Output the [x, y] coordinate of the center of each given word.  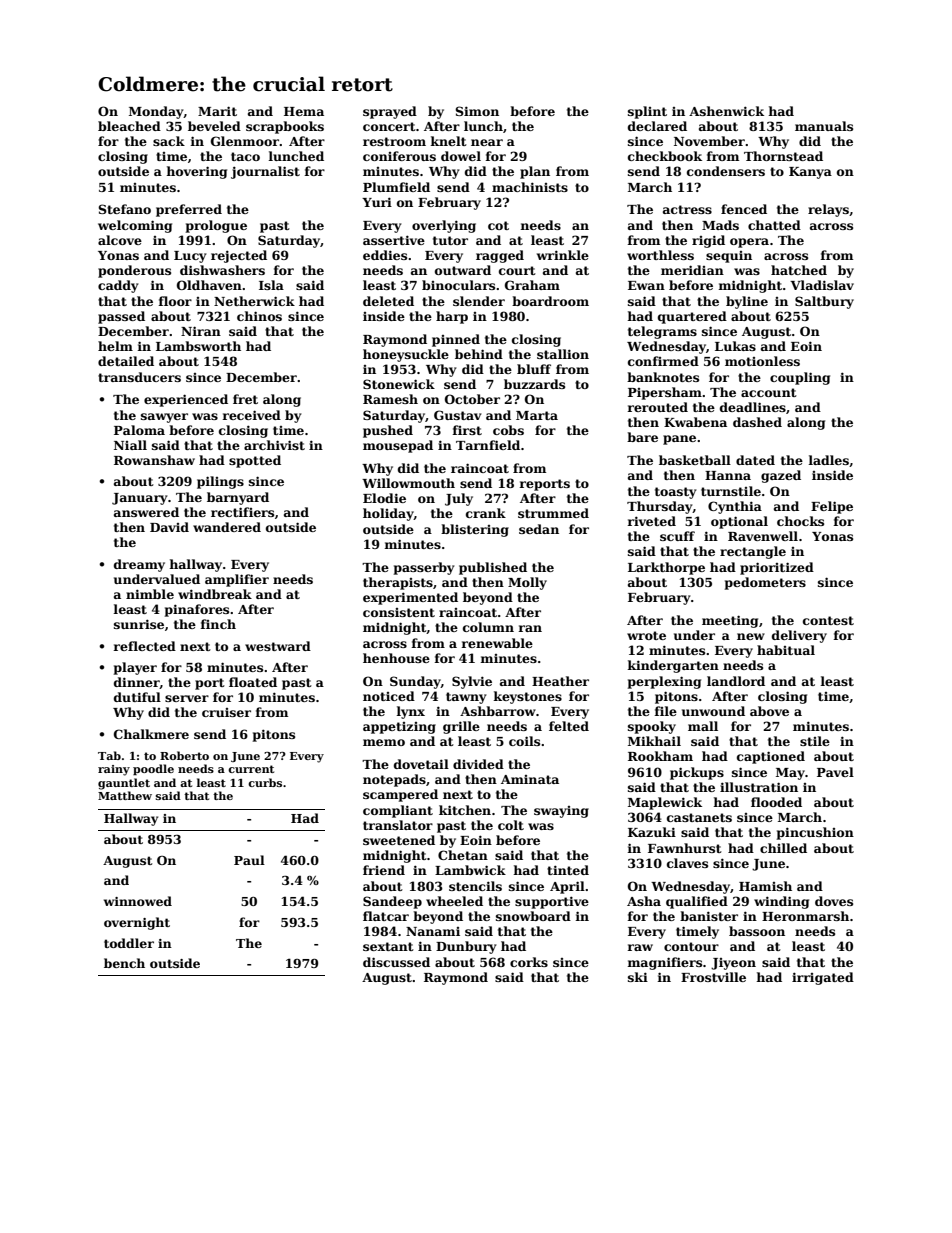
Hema [304, 111]
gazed [781, 476]
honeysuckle [406, 355]
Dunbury [466, 947]
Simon [477, 111]
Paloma [139, 430]
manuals [824, 126]
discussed [396, 962]
